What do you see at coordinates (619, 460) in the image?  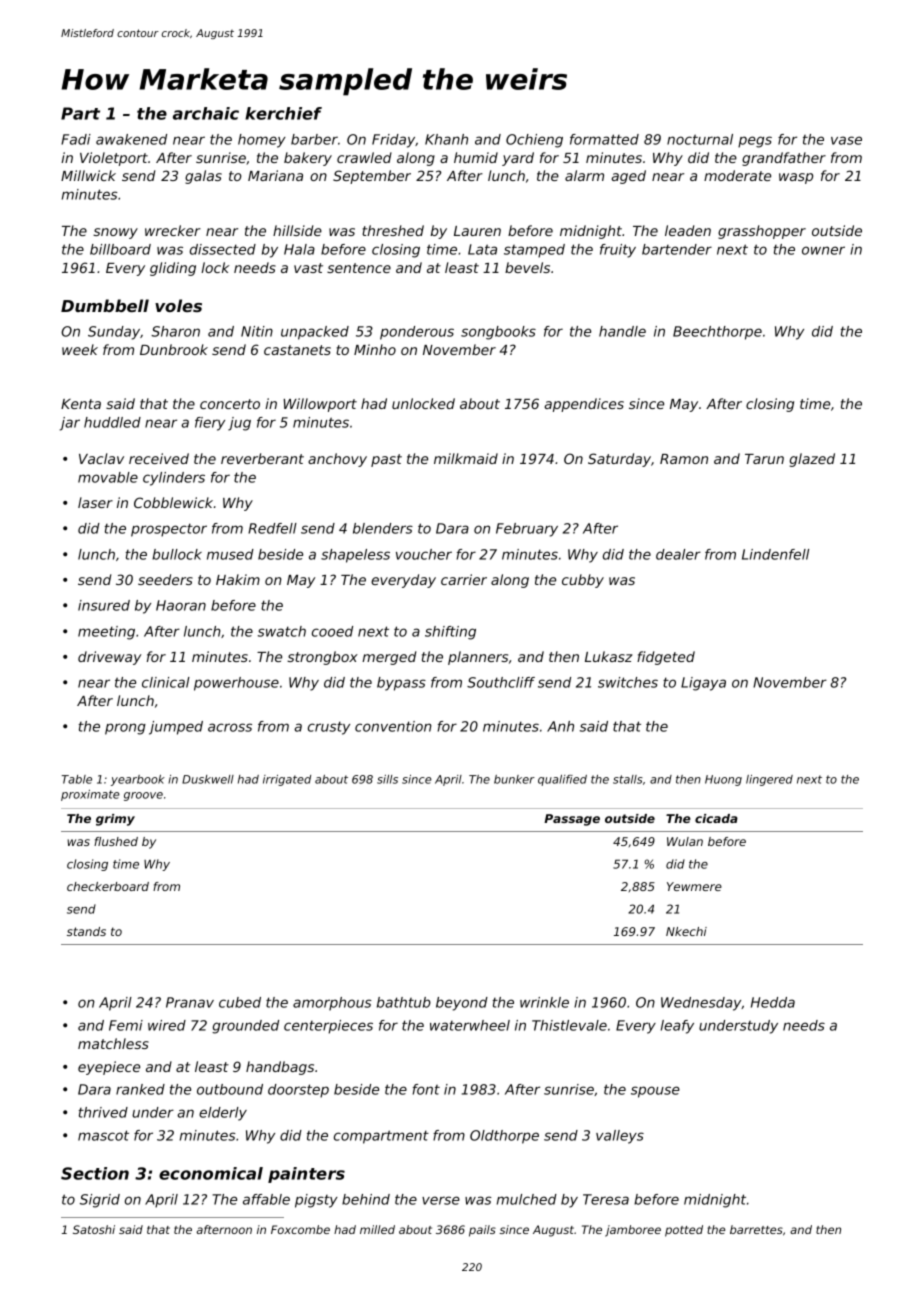 I see `Saturday` at bounding box center [619, 460].
